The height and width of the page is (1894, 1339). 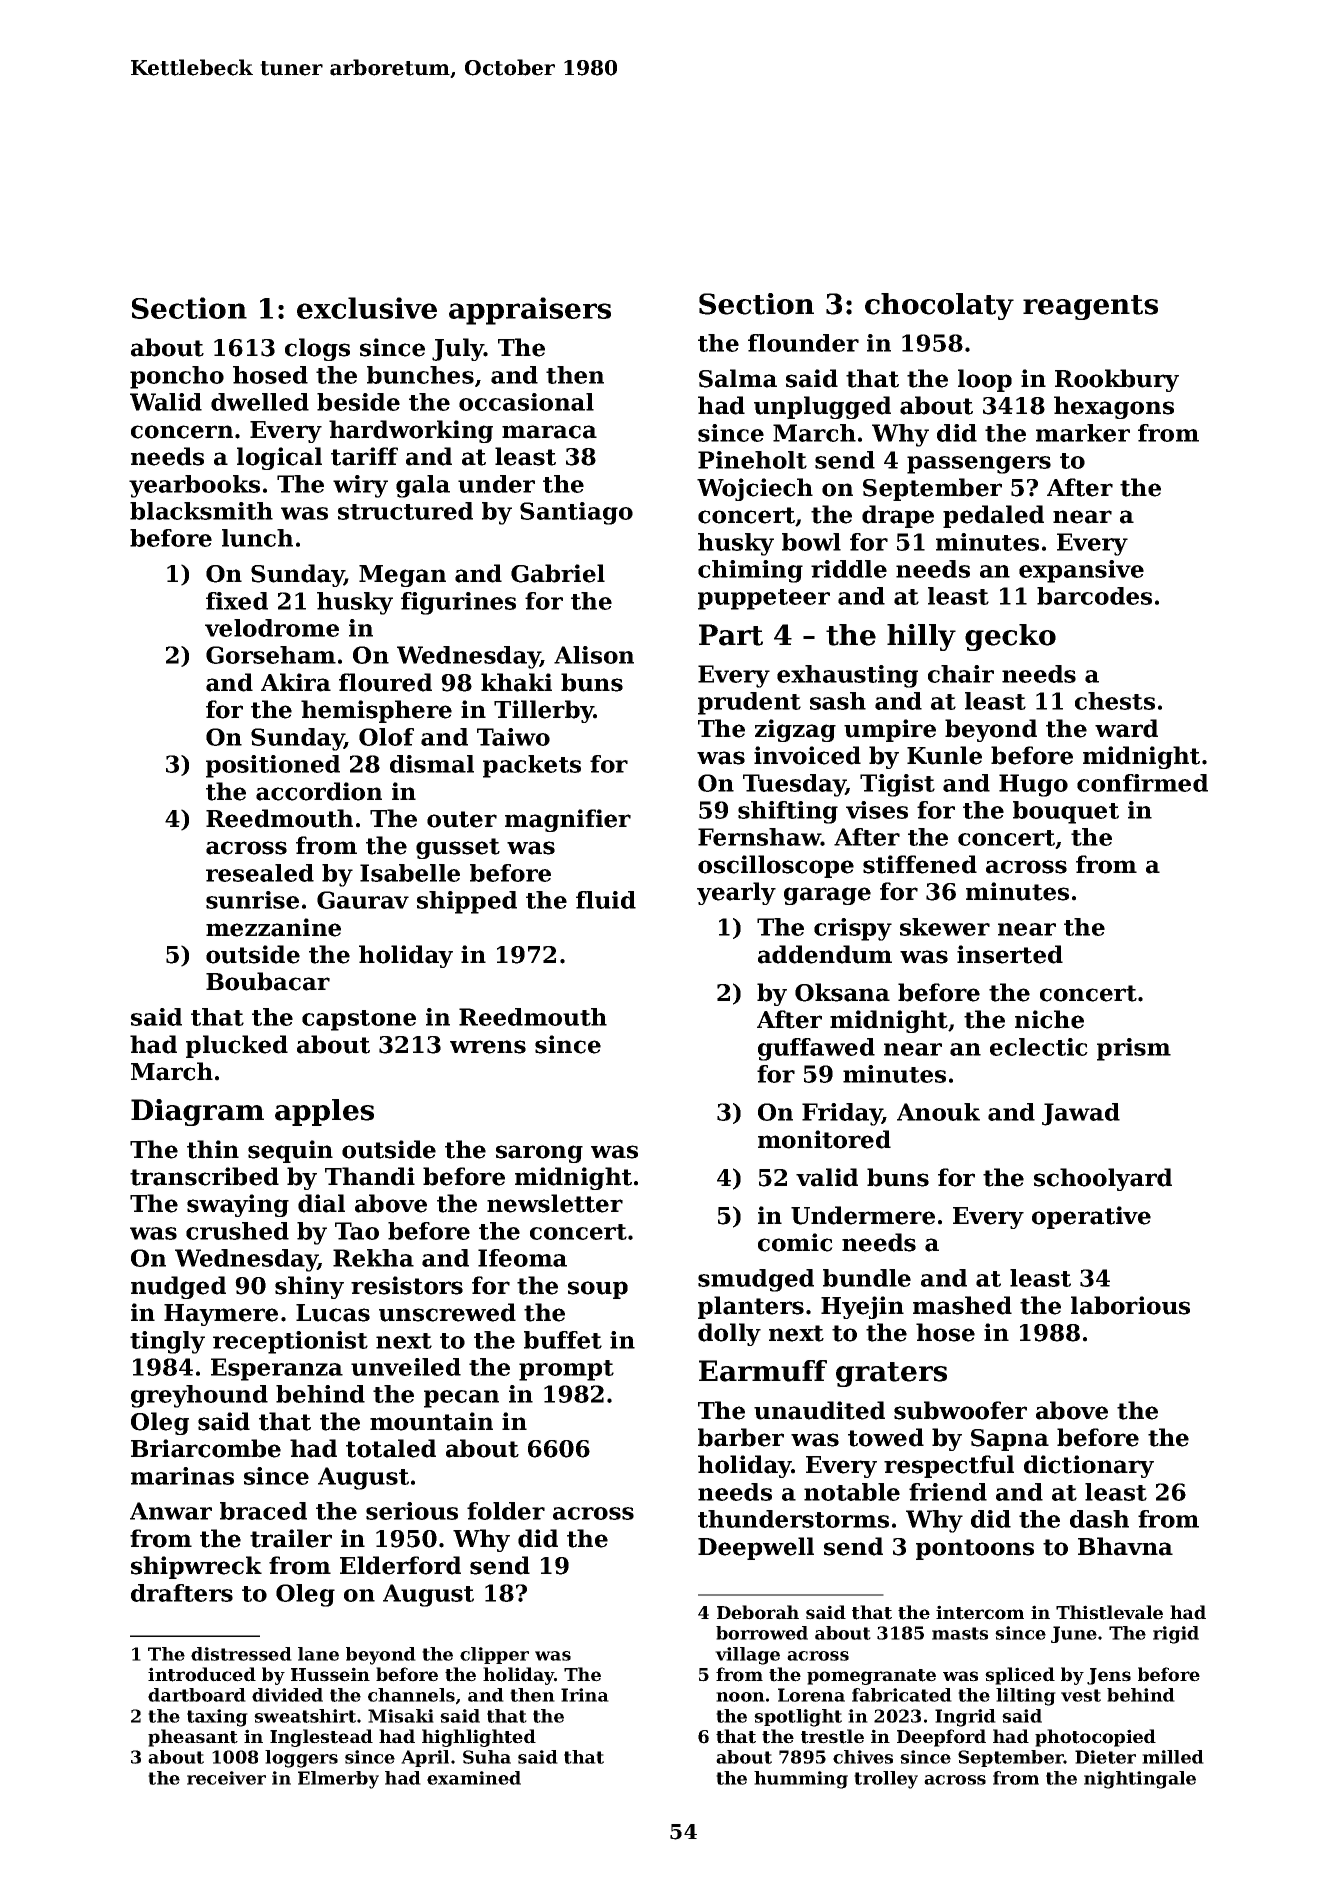 What do you see at coordinates (729, 1334) in the page?
I see `dolly` at bounding box center [729, 1334].
